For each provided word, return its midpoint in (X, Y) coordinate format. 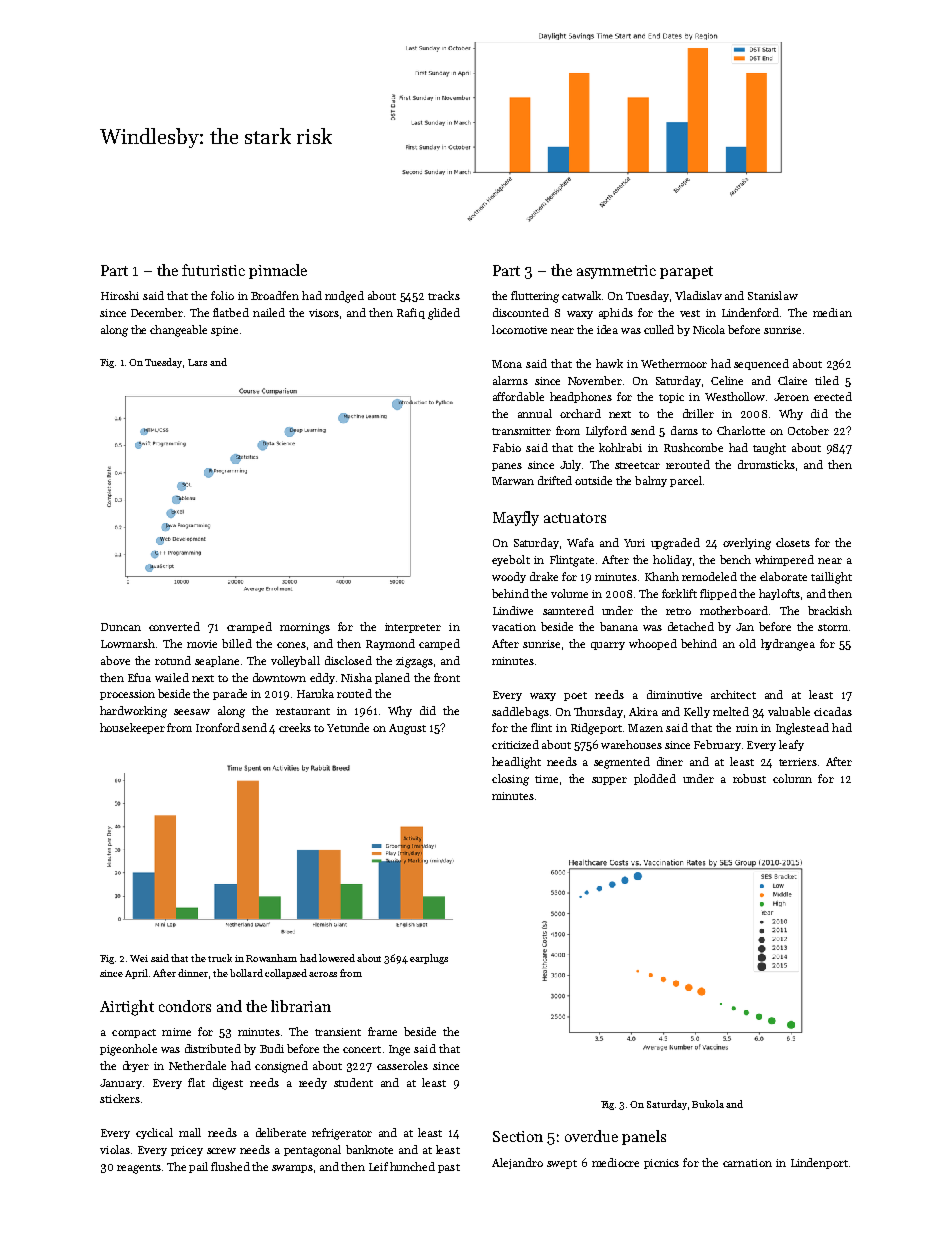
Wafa (580, 542)
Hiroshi (120, 295)
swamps (292, 1169)
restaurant (303, 711)
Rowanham (271, 958)
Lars (197, 362)
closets (793, 542)
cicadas (833, 711)
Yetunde (348, 727)
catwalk (582, 295)
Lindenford (750, 312)
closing (510, 780)
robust (749, 778)
